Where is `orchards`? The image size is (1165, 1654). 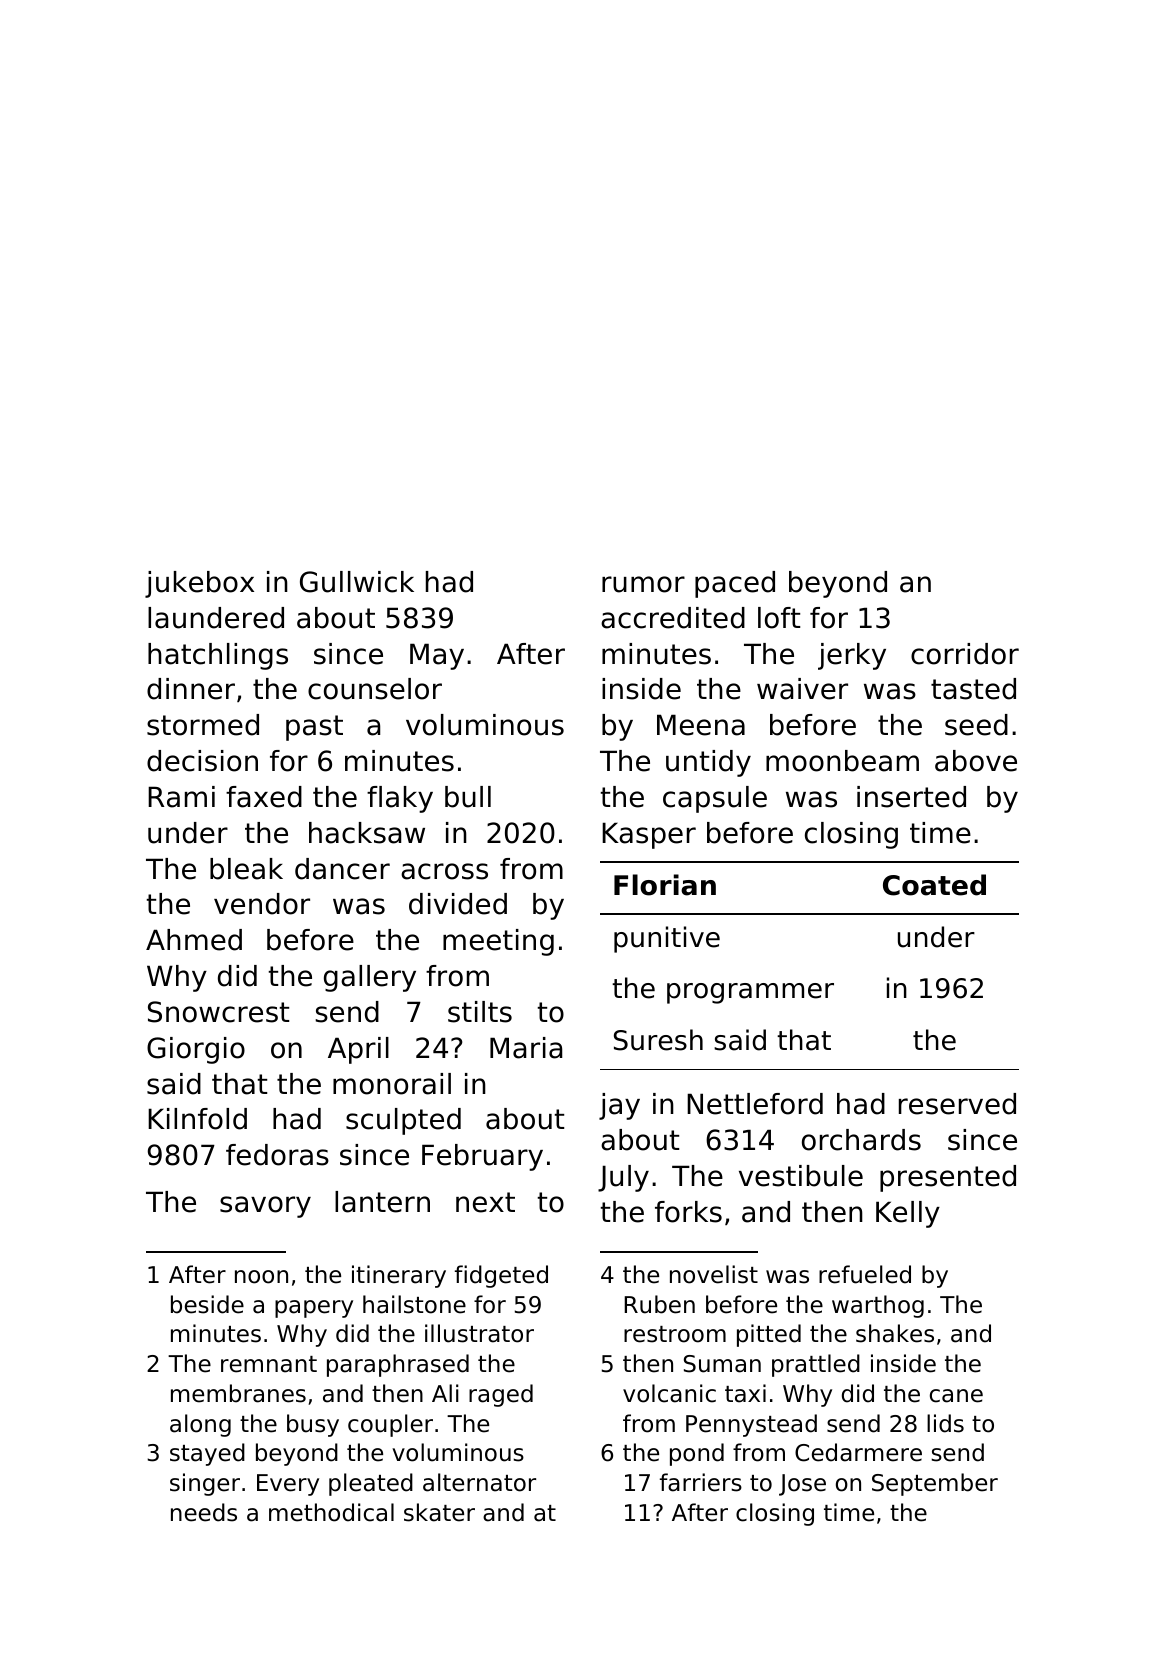 orchards is located at coordinates (861, 1140).
